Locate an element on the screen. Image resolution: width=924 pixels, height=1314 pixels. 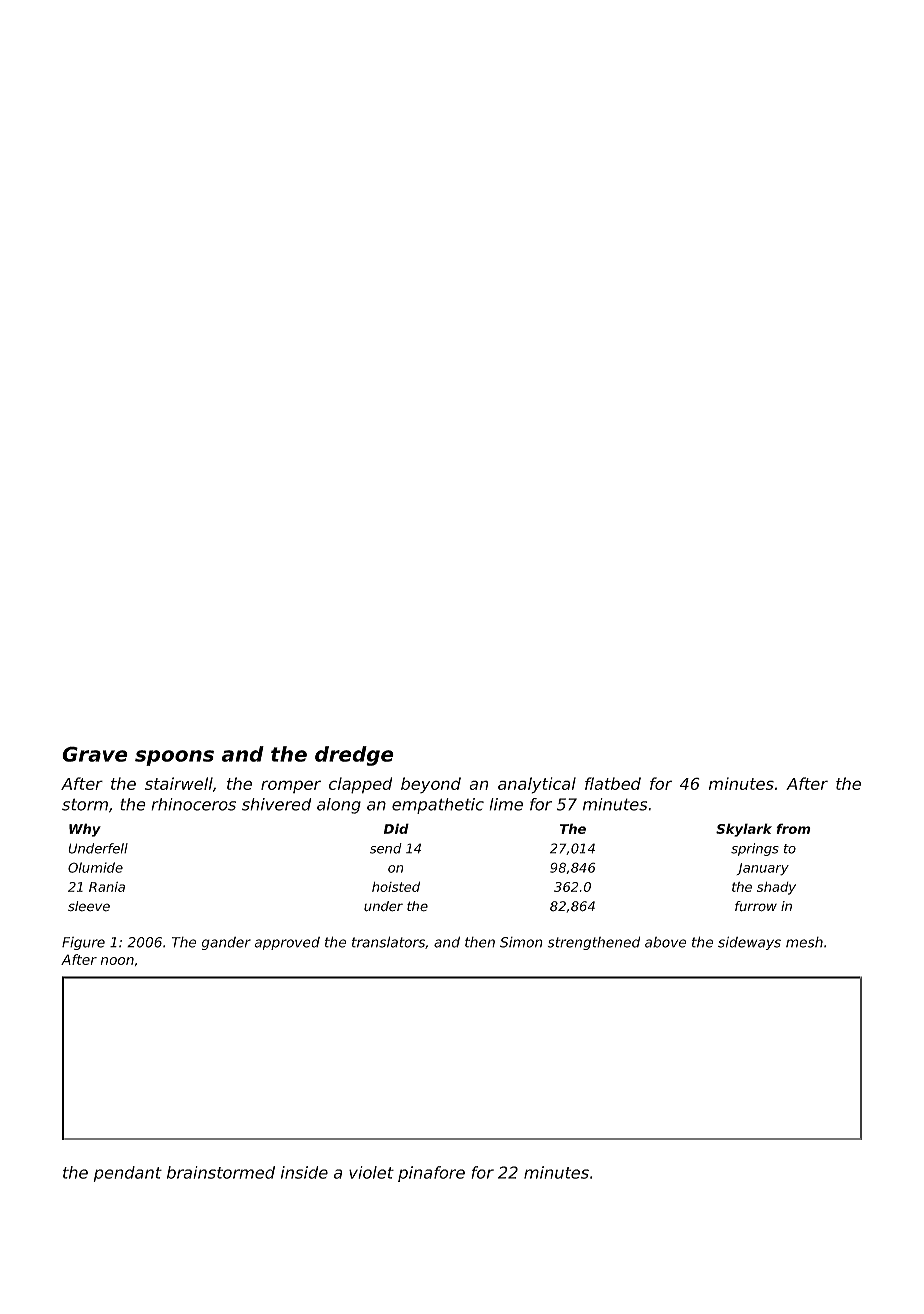
flatbed is located at coordinates (613, 783).
